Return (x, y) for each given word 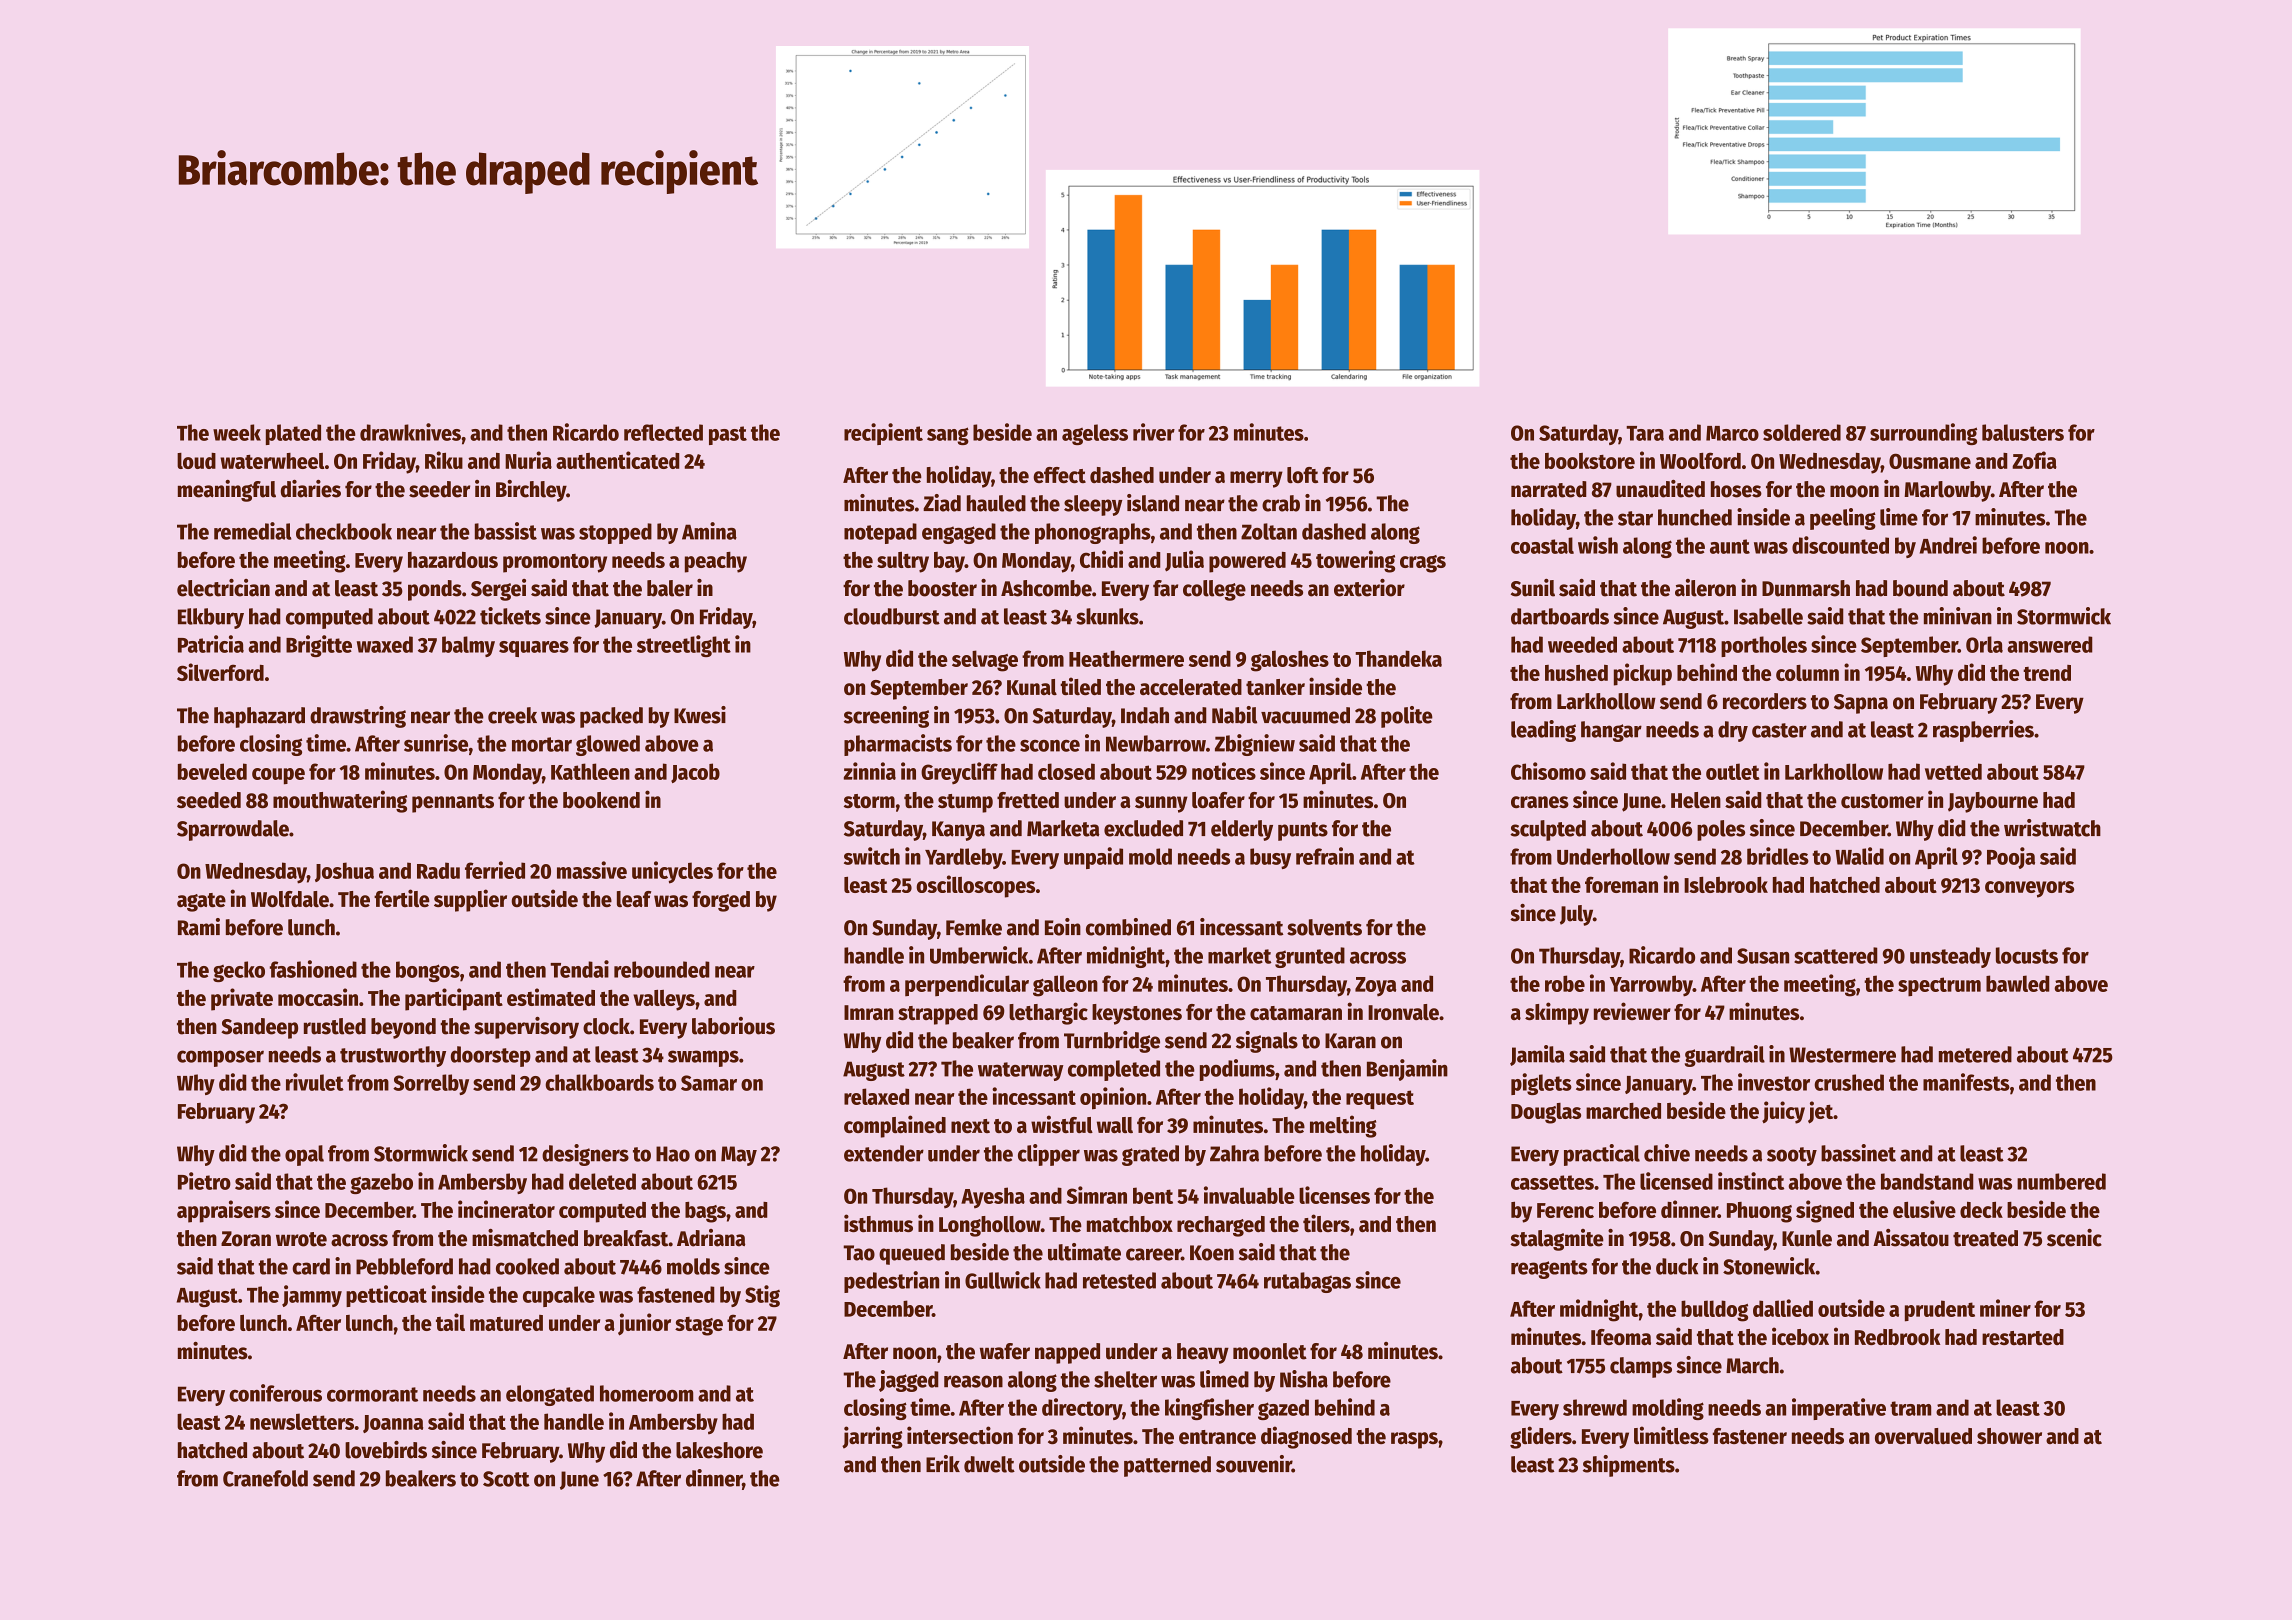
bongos (428, 971)
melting (1343, 1126)
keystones (1137, 1014)
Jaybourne (1993, 802)
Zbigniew (1255, 745)
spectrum (1939, 987)
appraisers (224, 1211)
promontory (555, 563)
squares (534, 649)
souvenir (1254, 1464)
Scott (506, 1479)
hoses (1736, 489)
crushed (1849, 1082)
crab (1281, 503)
